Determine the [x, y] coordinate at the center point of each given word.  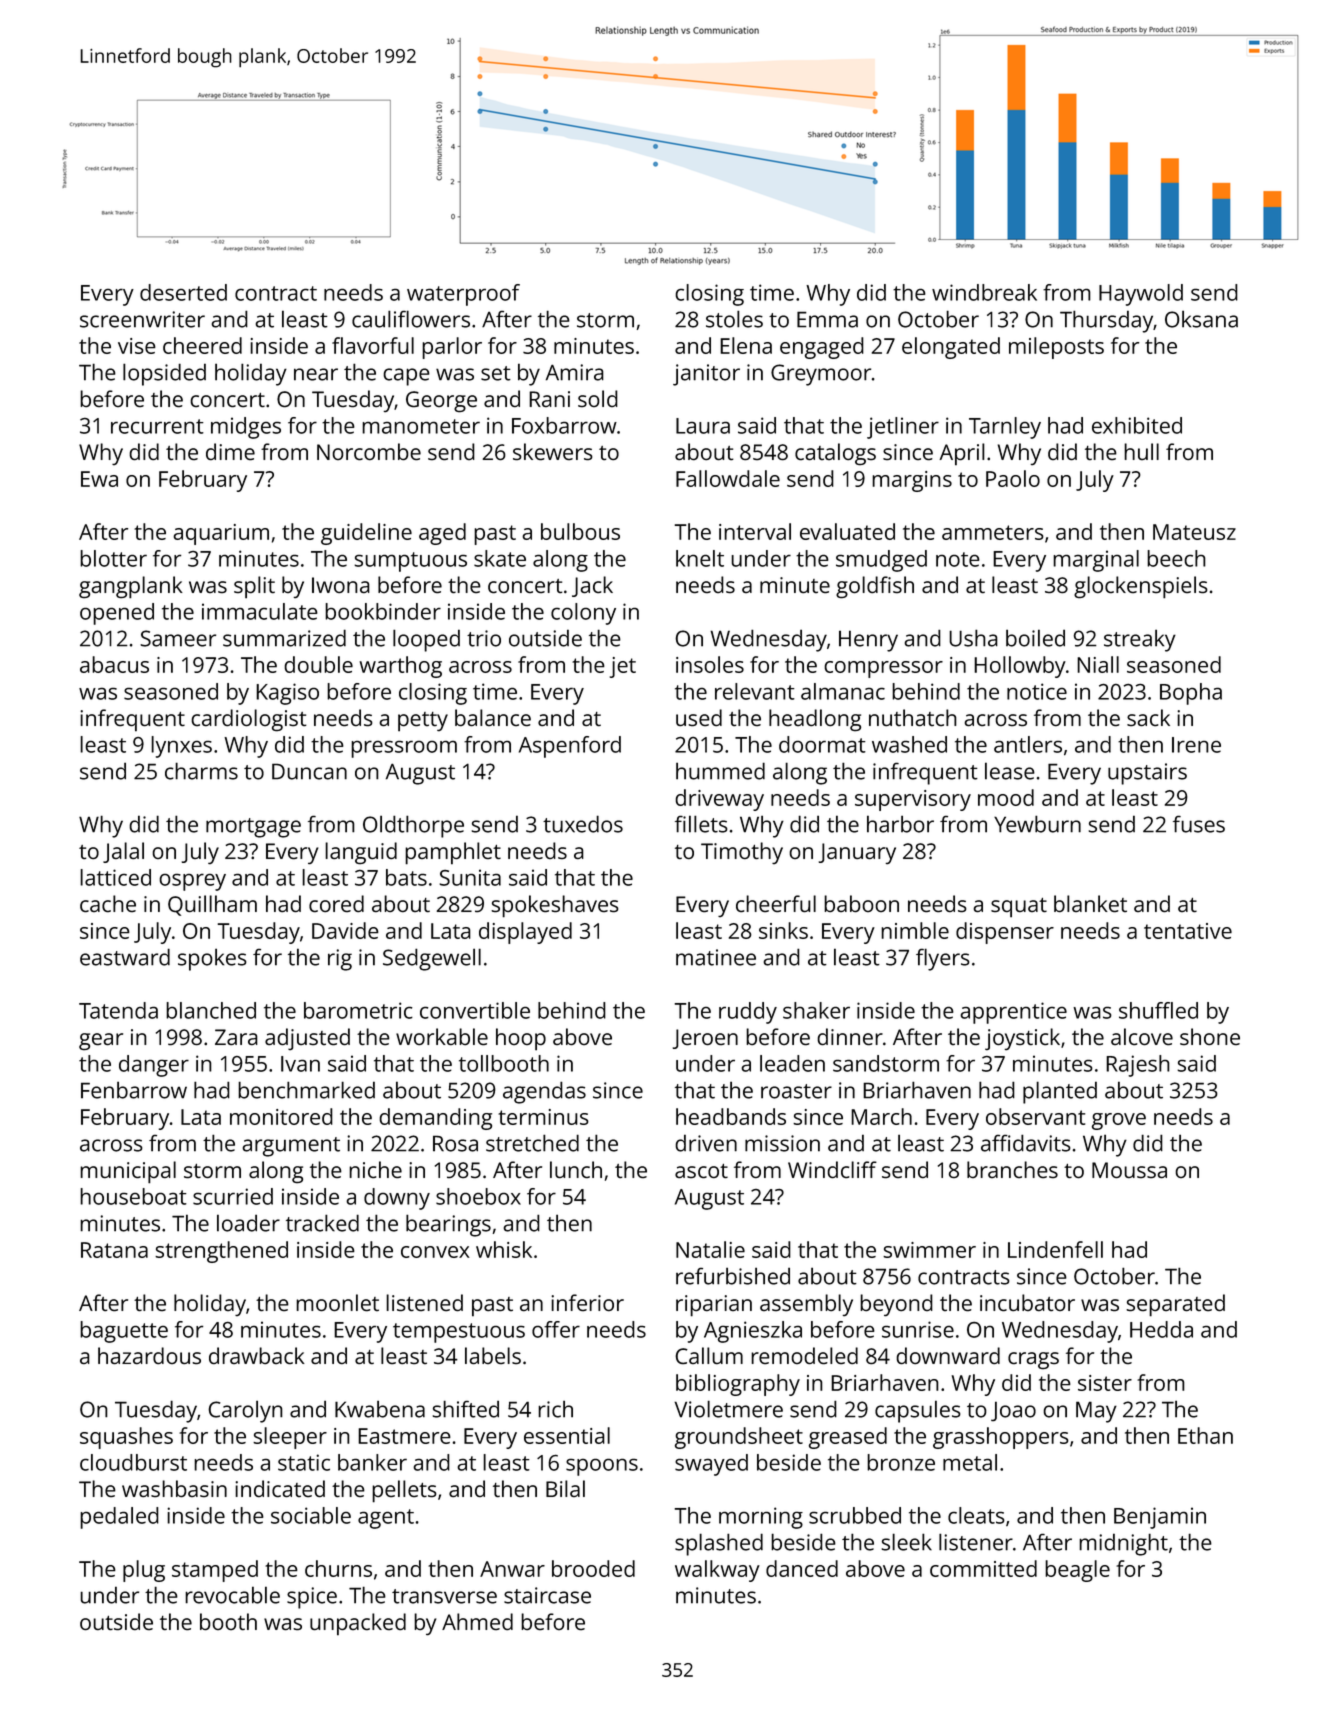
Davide [345, 930]
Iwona [341, 585]
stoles [734, 319]
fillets [701, 824]
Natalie [710, 1249]
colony [583, 614]
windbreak [984, 292]
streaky [1140, 640]
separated [1175, 1305]
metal [970, 1462]
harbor [900, 824]
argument [291, 1147]
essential [567, 1435]
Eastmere [404, 1436]
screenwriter [142, 319]
